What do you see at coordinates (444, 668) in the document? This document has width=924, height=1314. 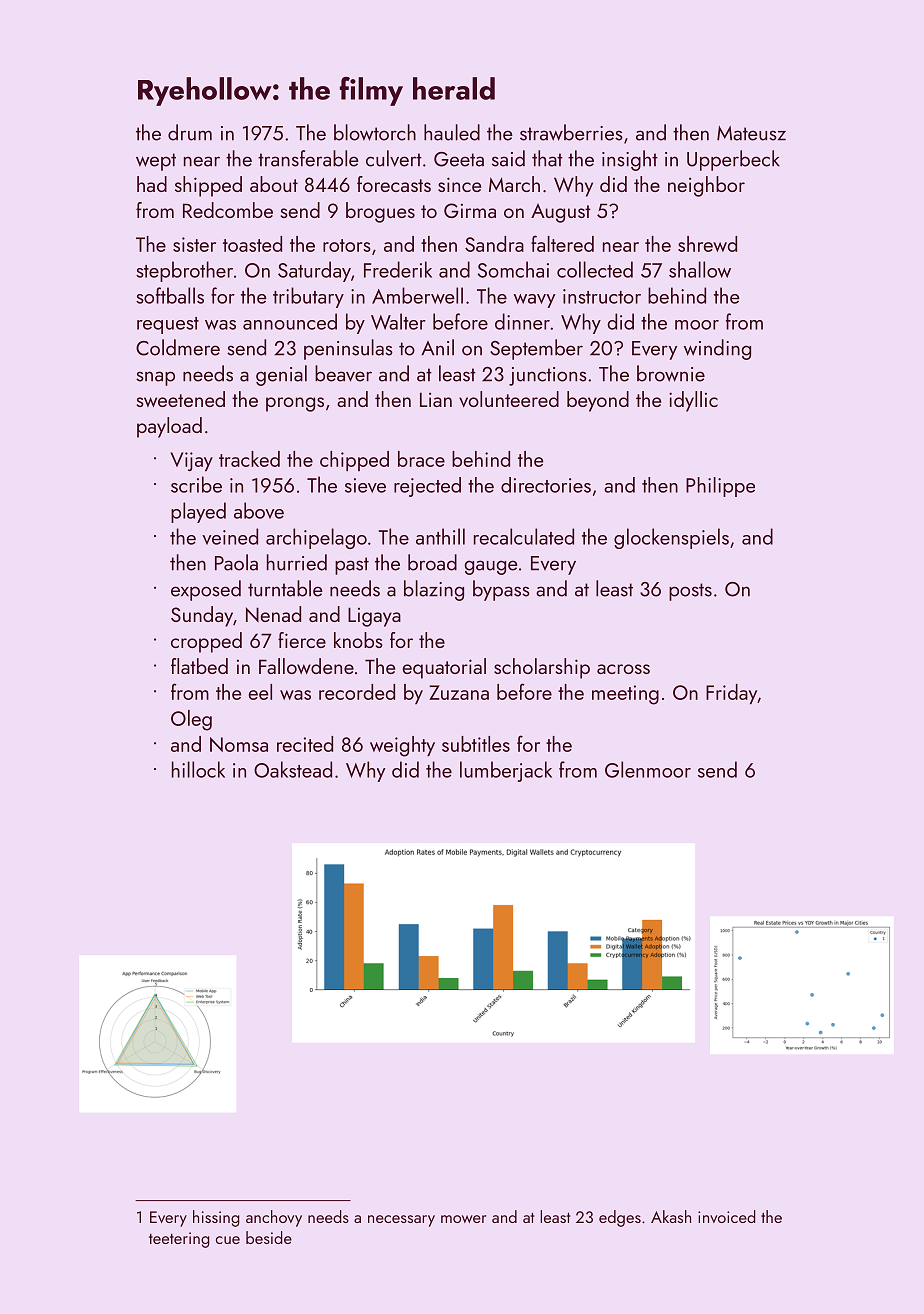 I see `equatorial` at bounding box center [444, 668].
